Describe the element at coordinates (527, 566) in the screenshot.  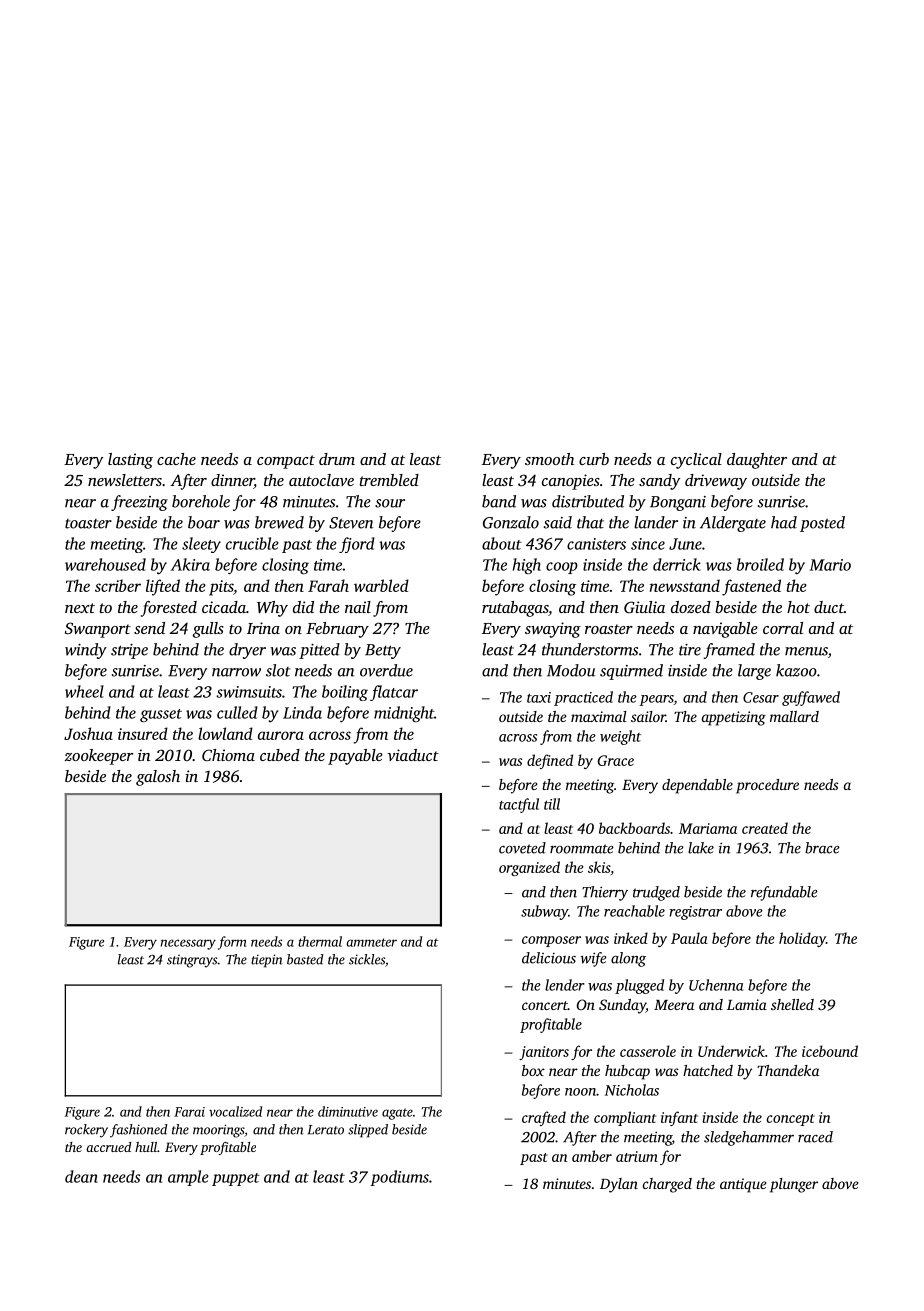
I see `high` at that location.
